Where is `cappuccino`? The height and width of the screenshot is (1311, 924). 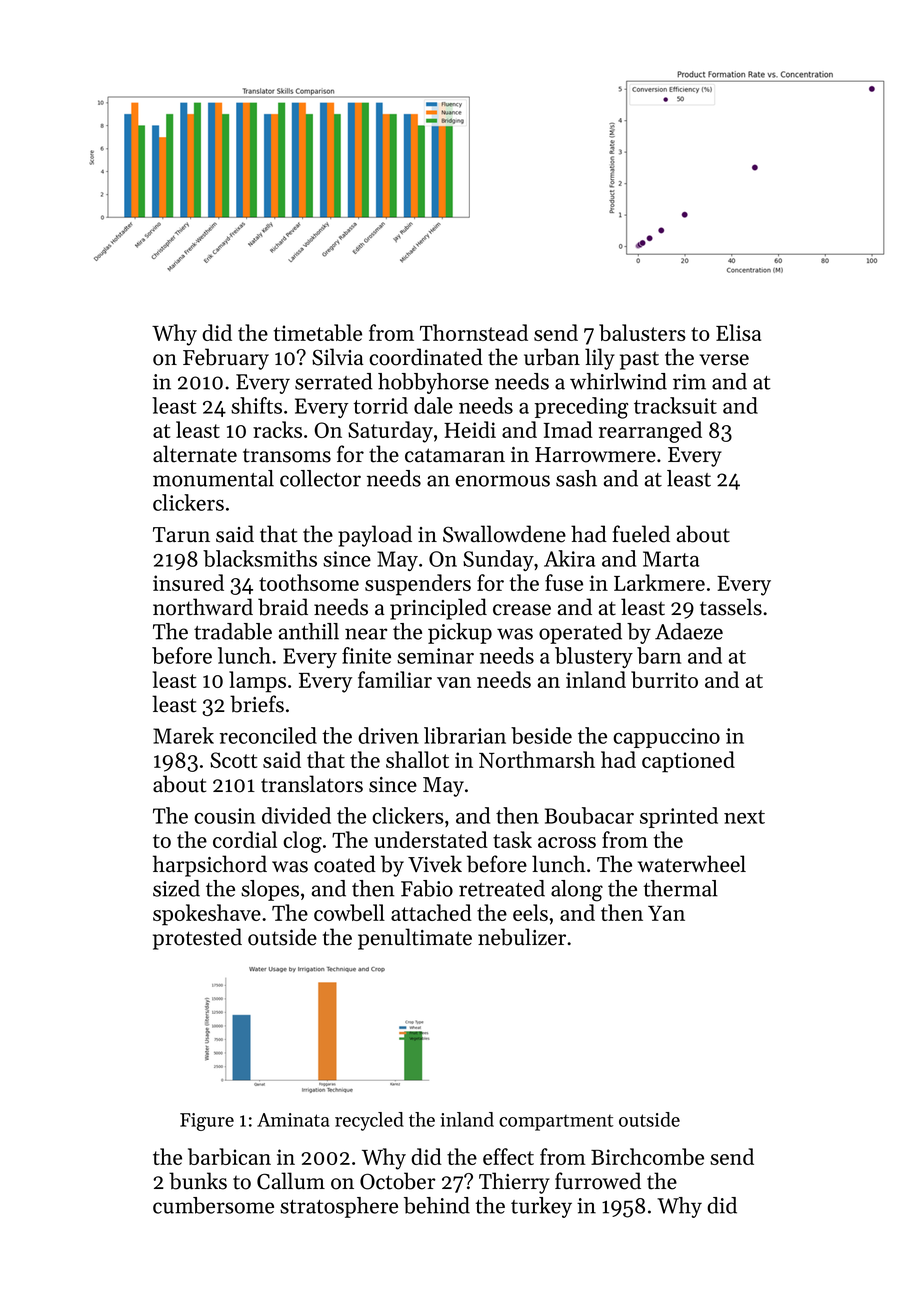
cappuccino is located at coordinates (666, 738).
